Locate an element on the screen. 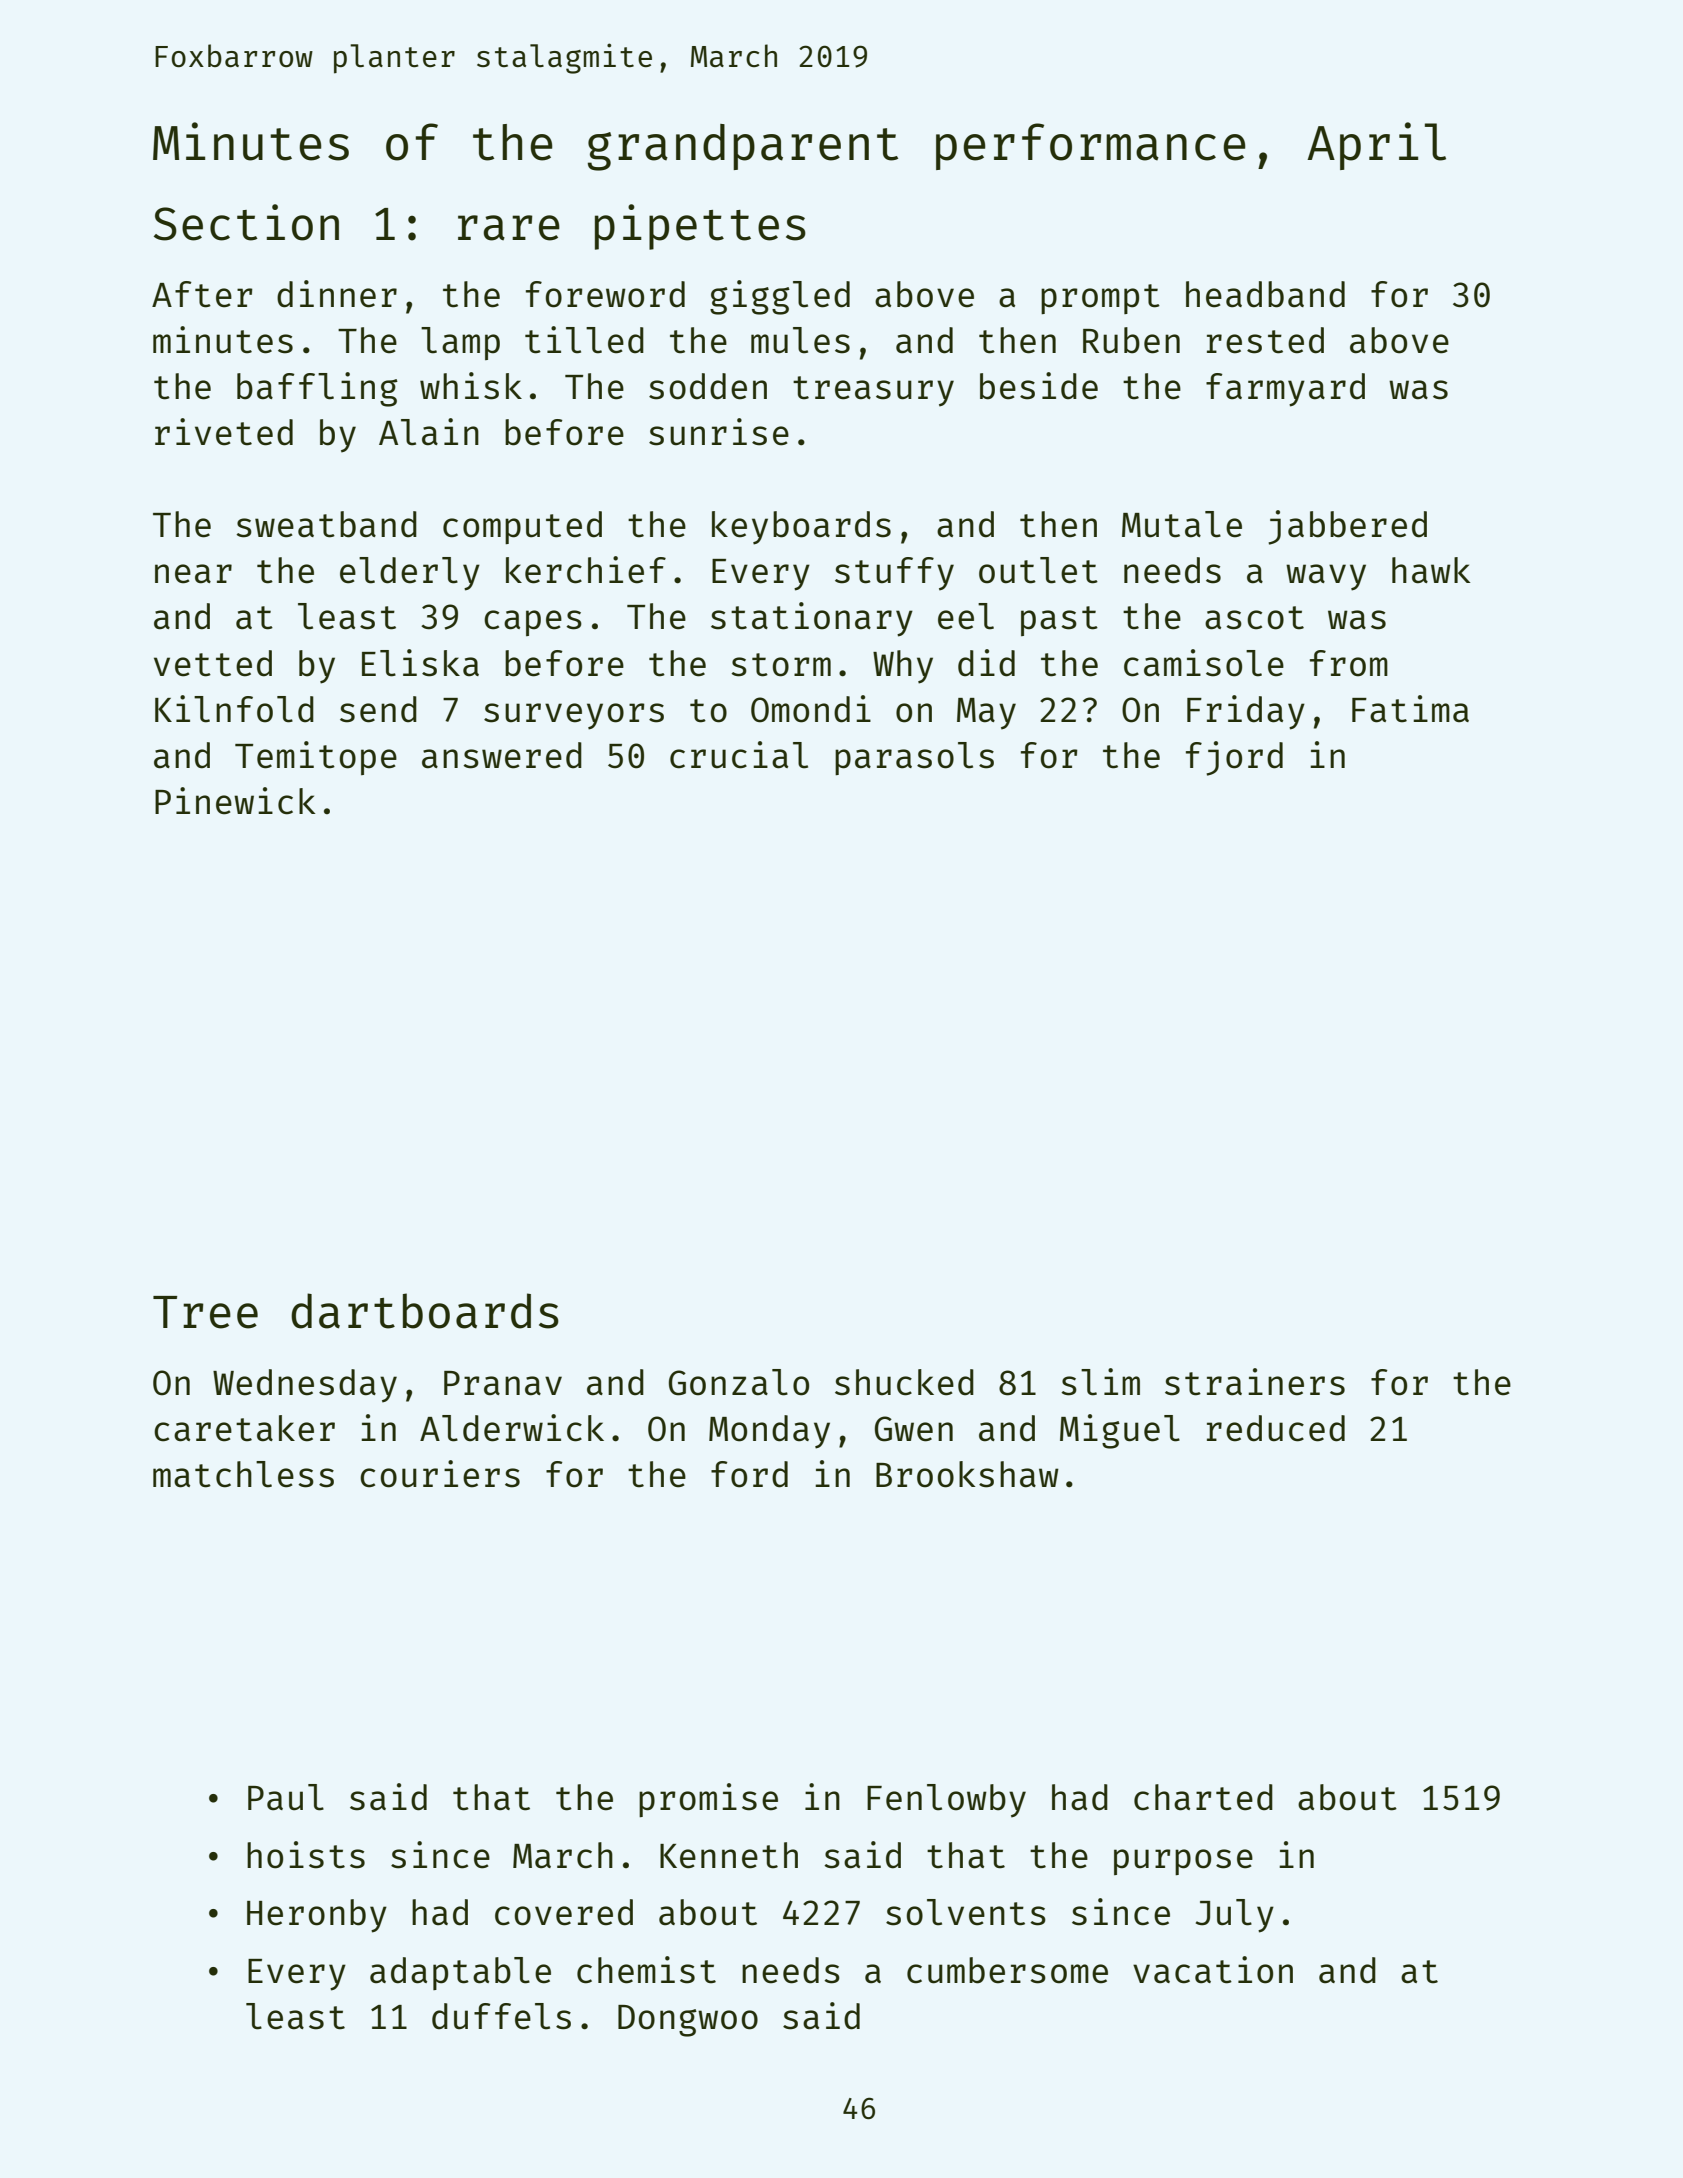  Friday is located at coordinates (1246, 712).
